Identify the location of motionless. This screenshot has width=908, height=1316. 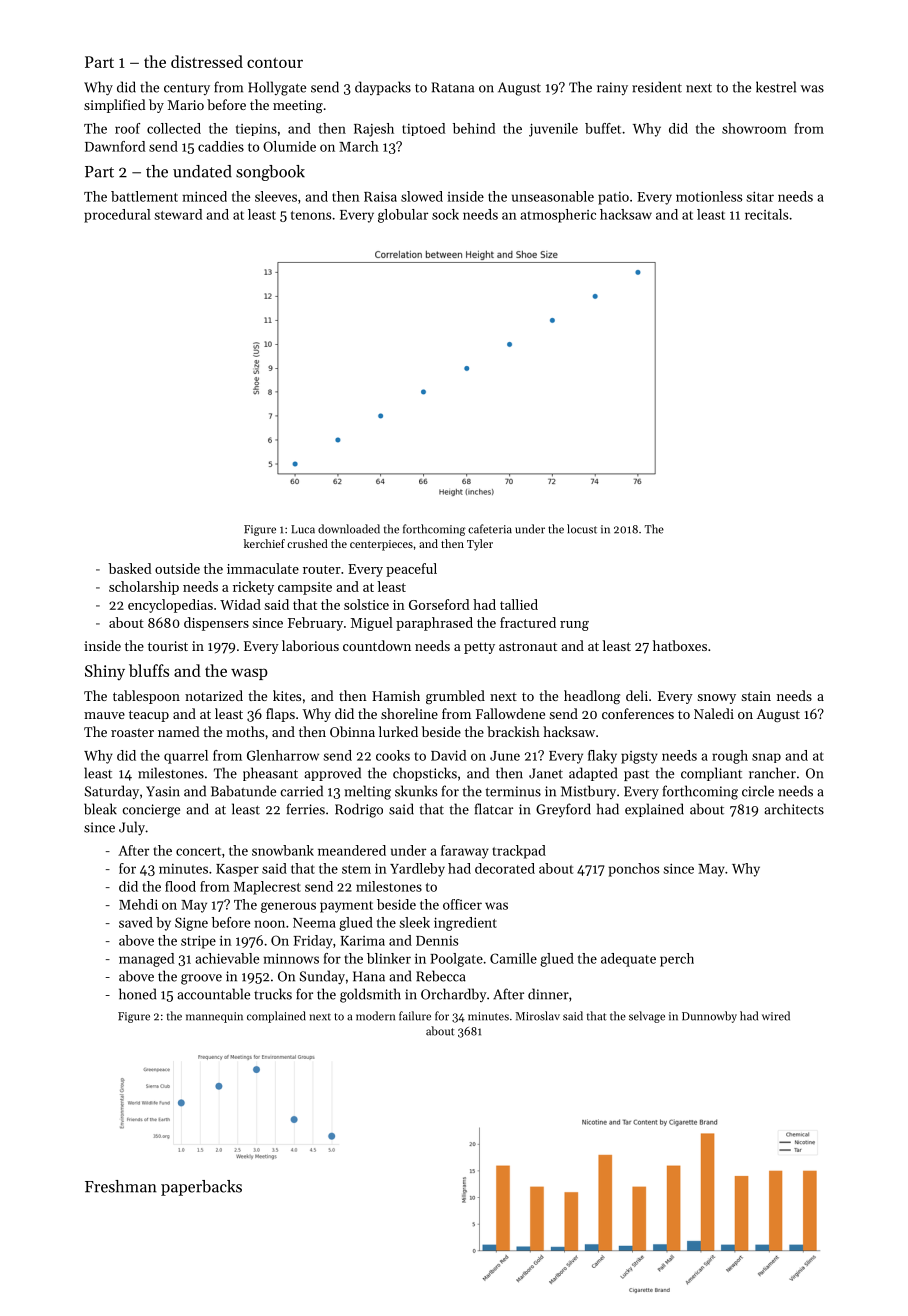
(709, 196).
